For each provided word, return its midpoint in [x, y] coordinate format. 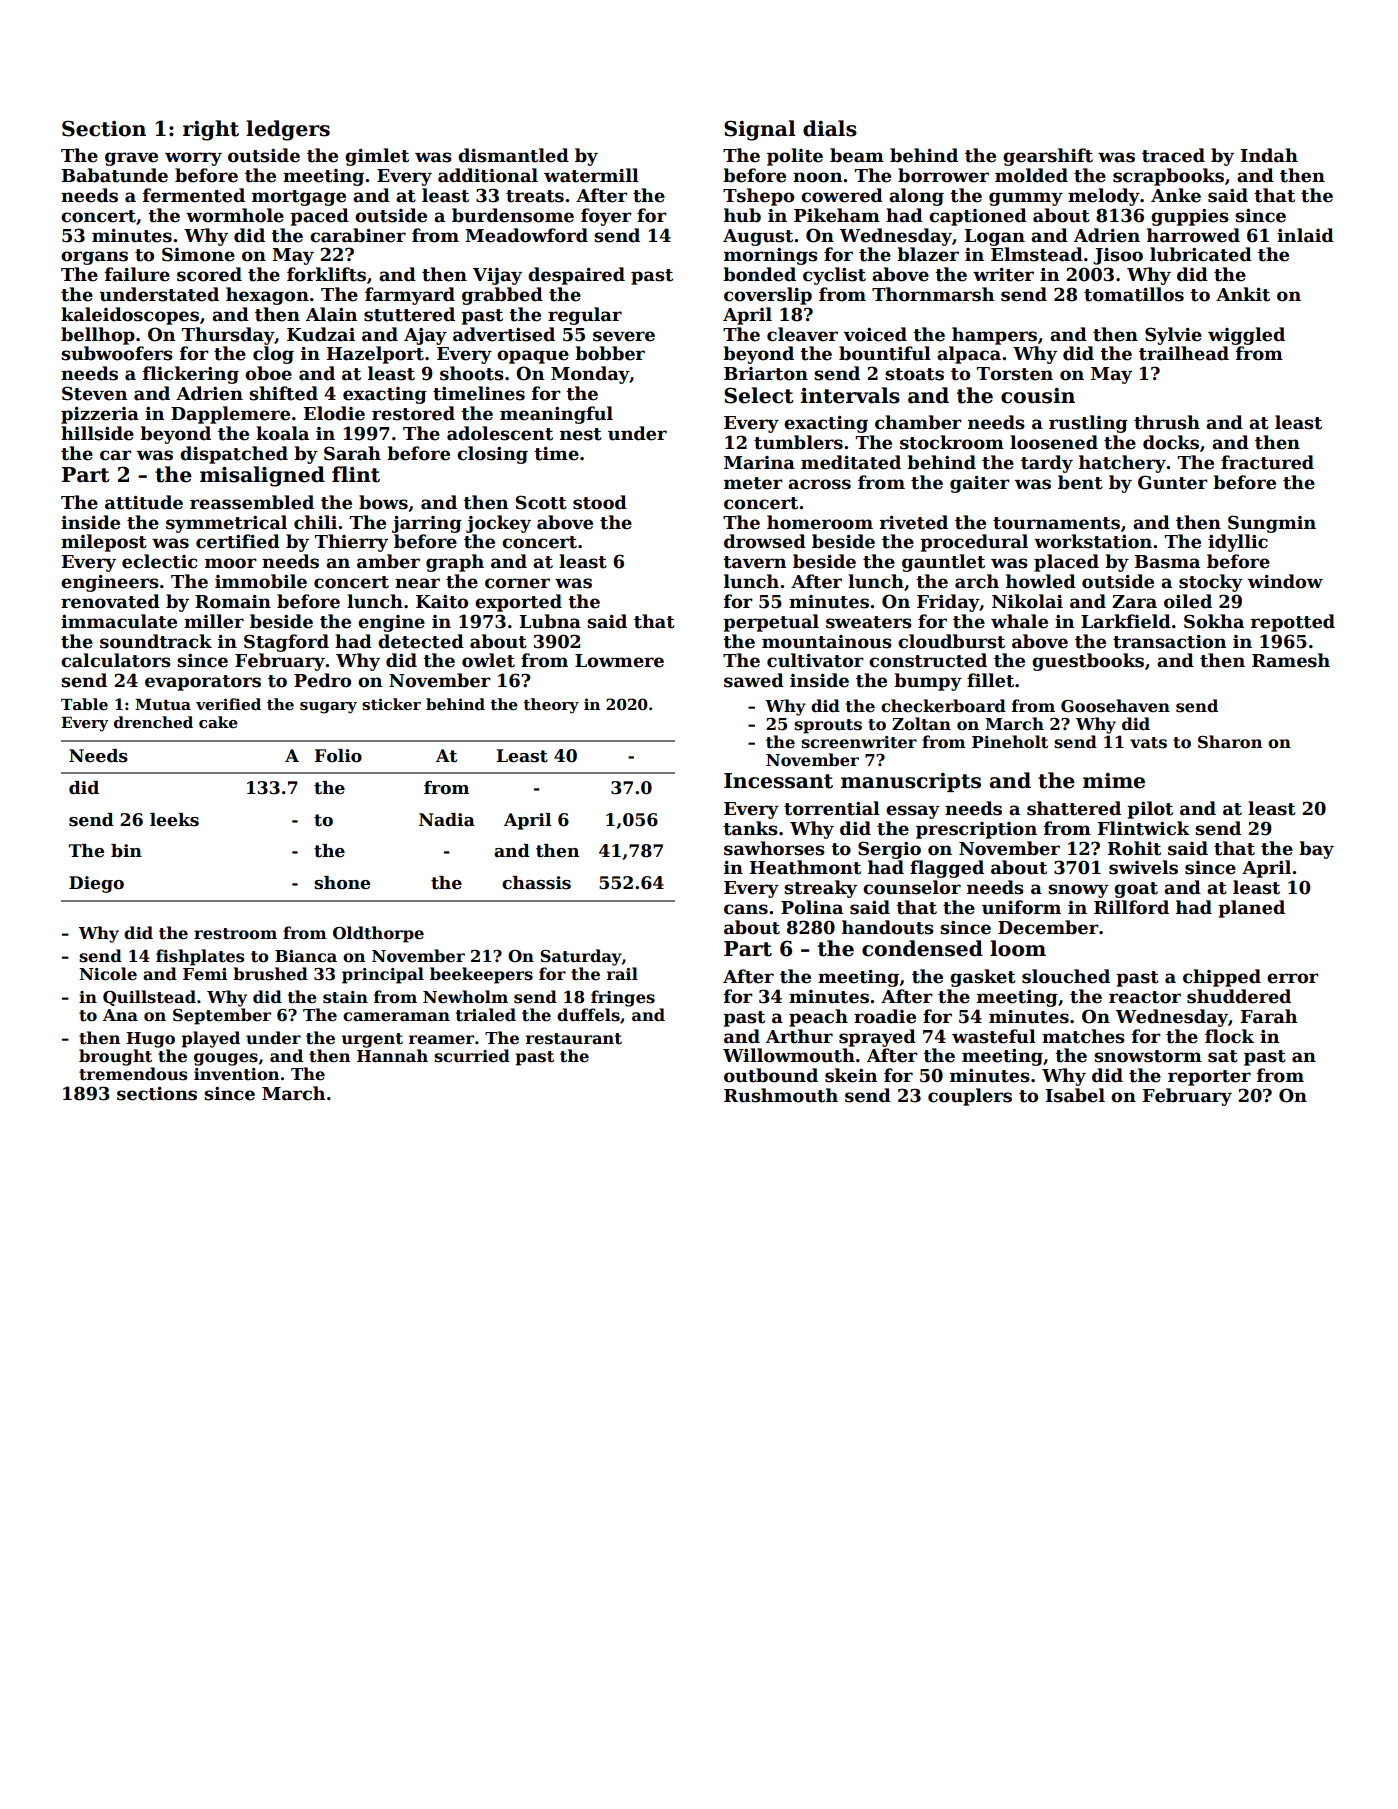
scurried [472, 1056]
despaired [576, 276]
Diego [96, 884]
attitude [144, 502]
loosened [1054, 442]
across [819, 484]
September [222, 1016]
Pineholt [1010, 742]
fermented [194, 195]
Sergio [889, 850]
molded [1031, 175]
